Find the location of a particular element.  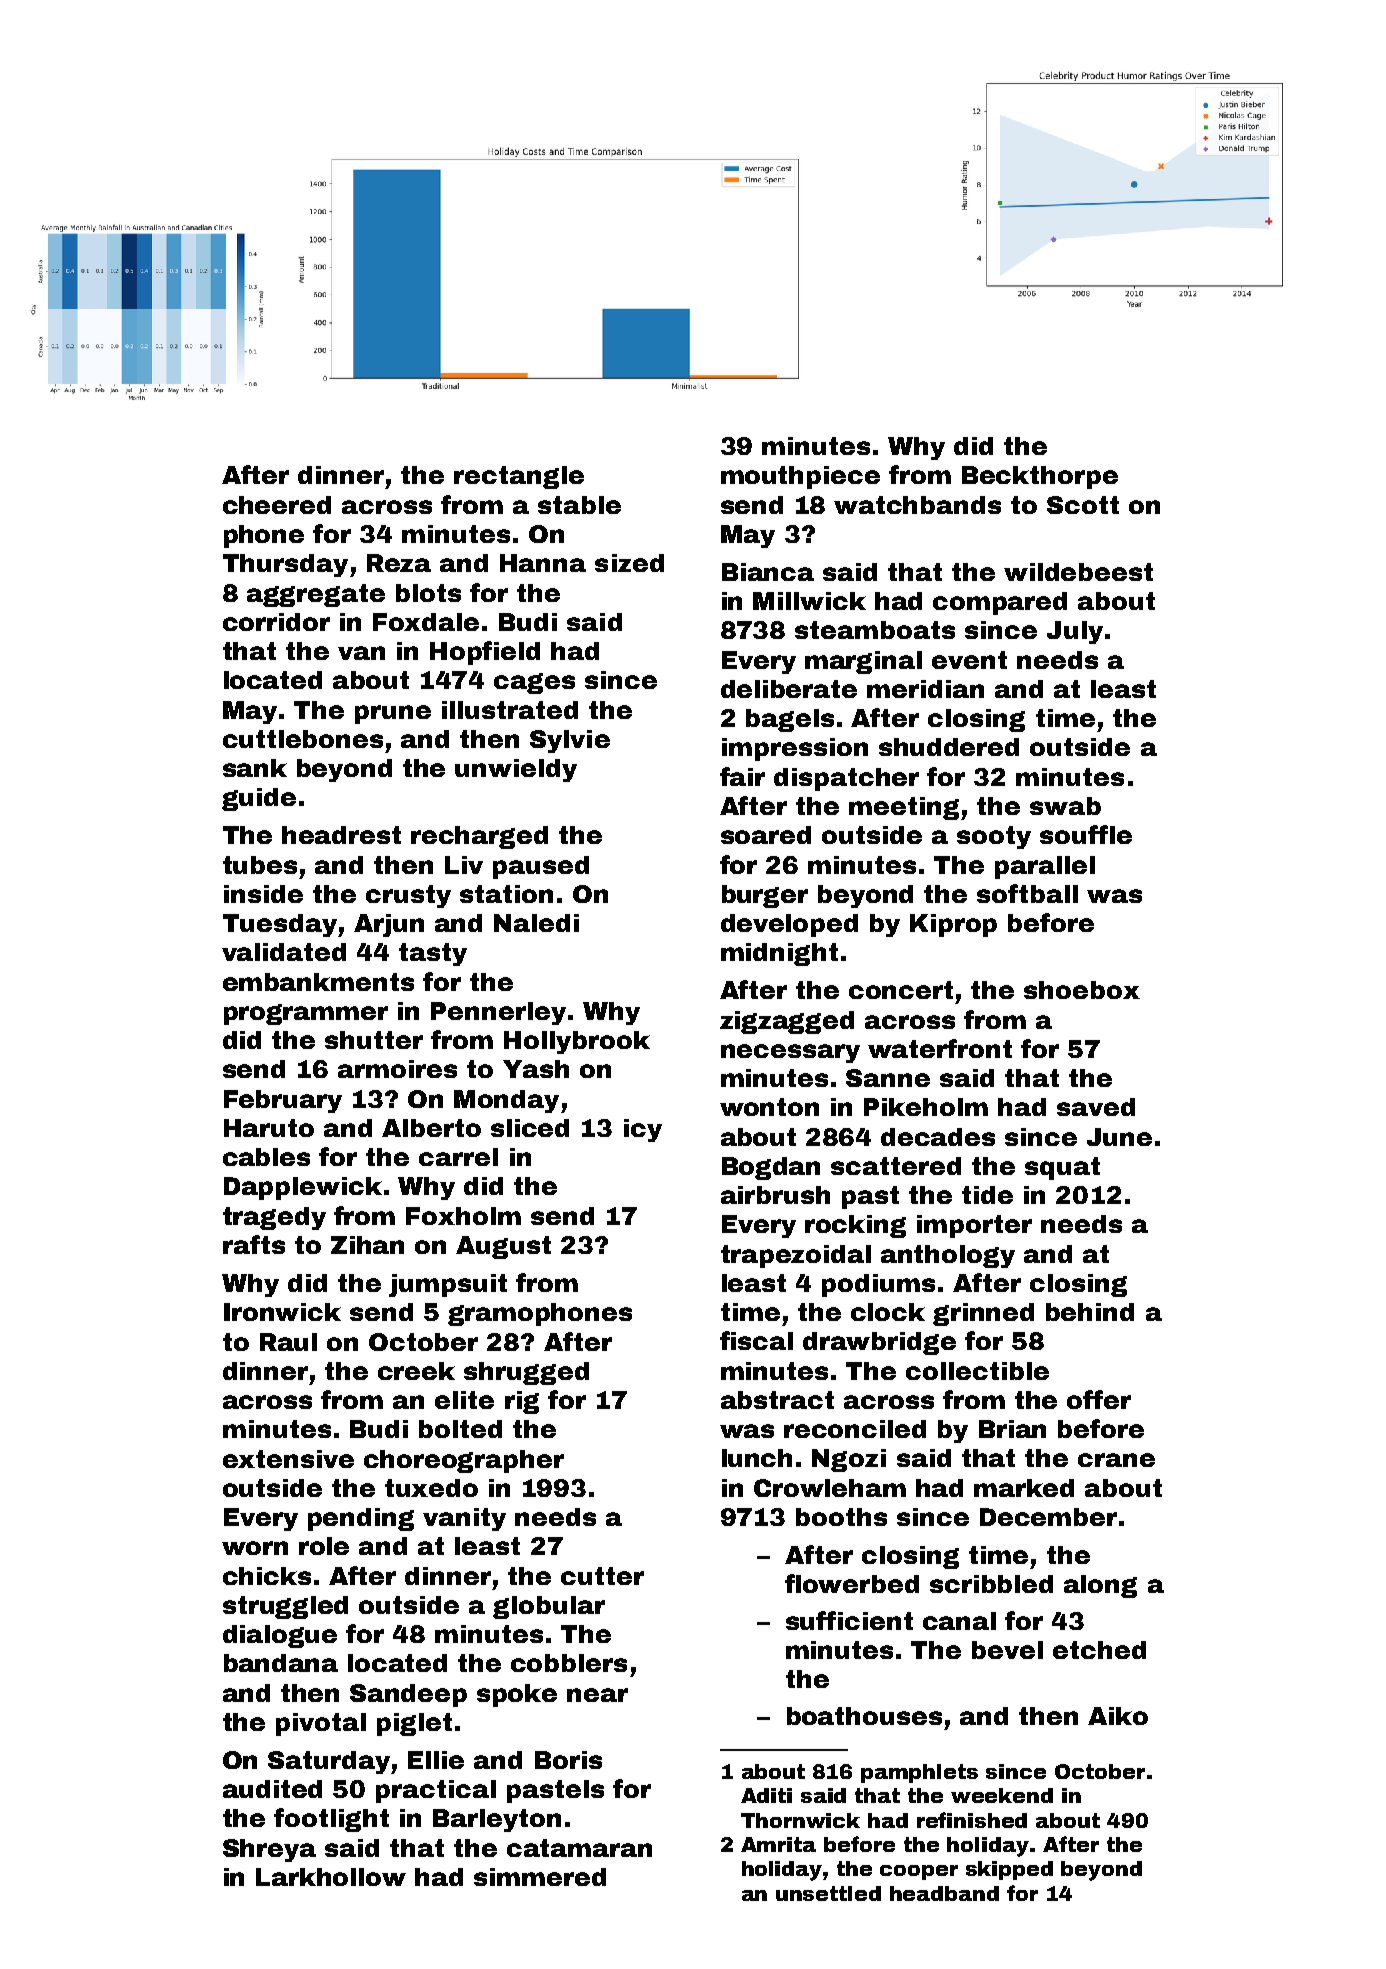

guide is located at coordinates (259, 799).
